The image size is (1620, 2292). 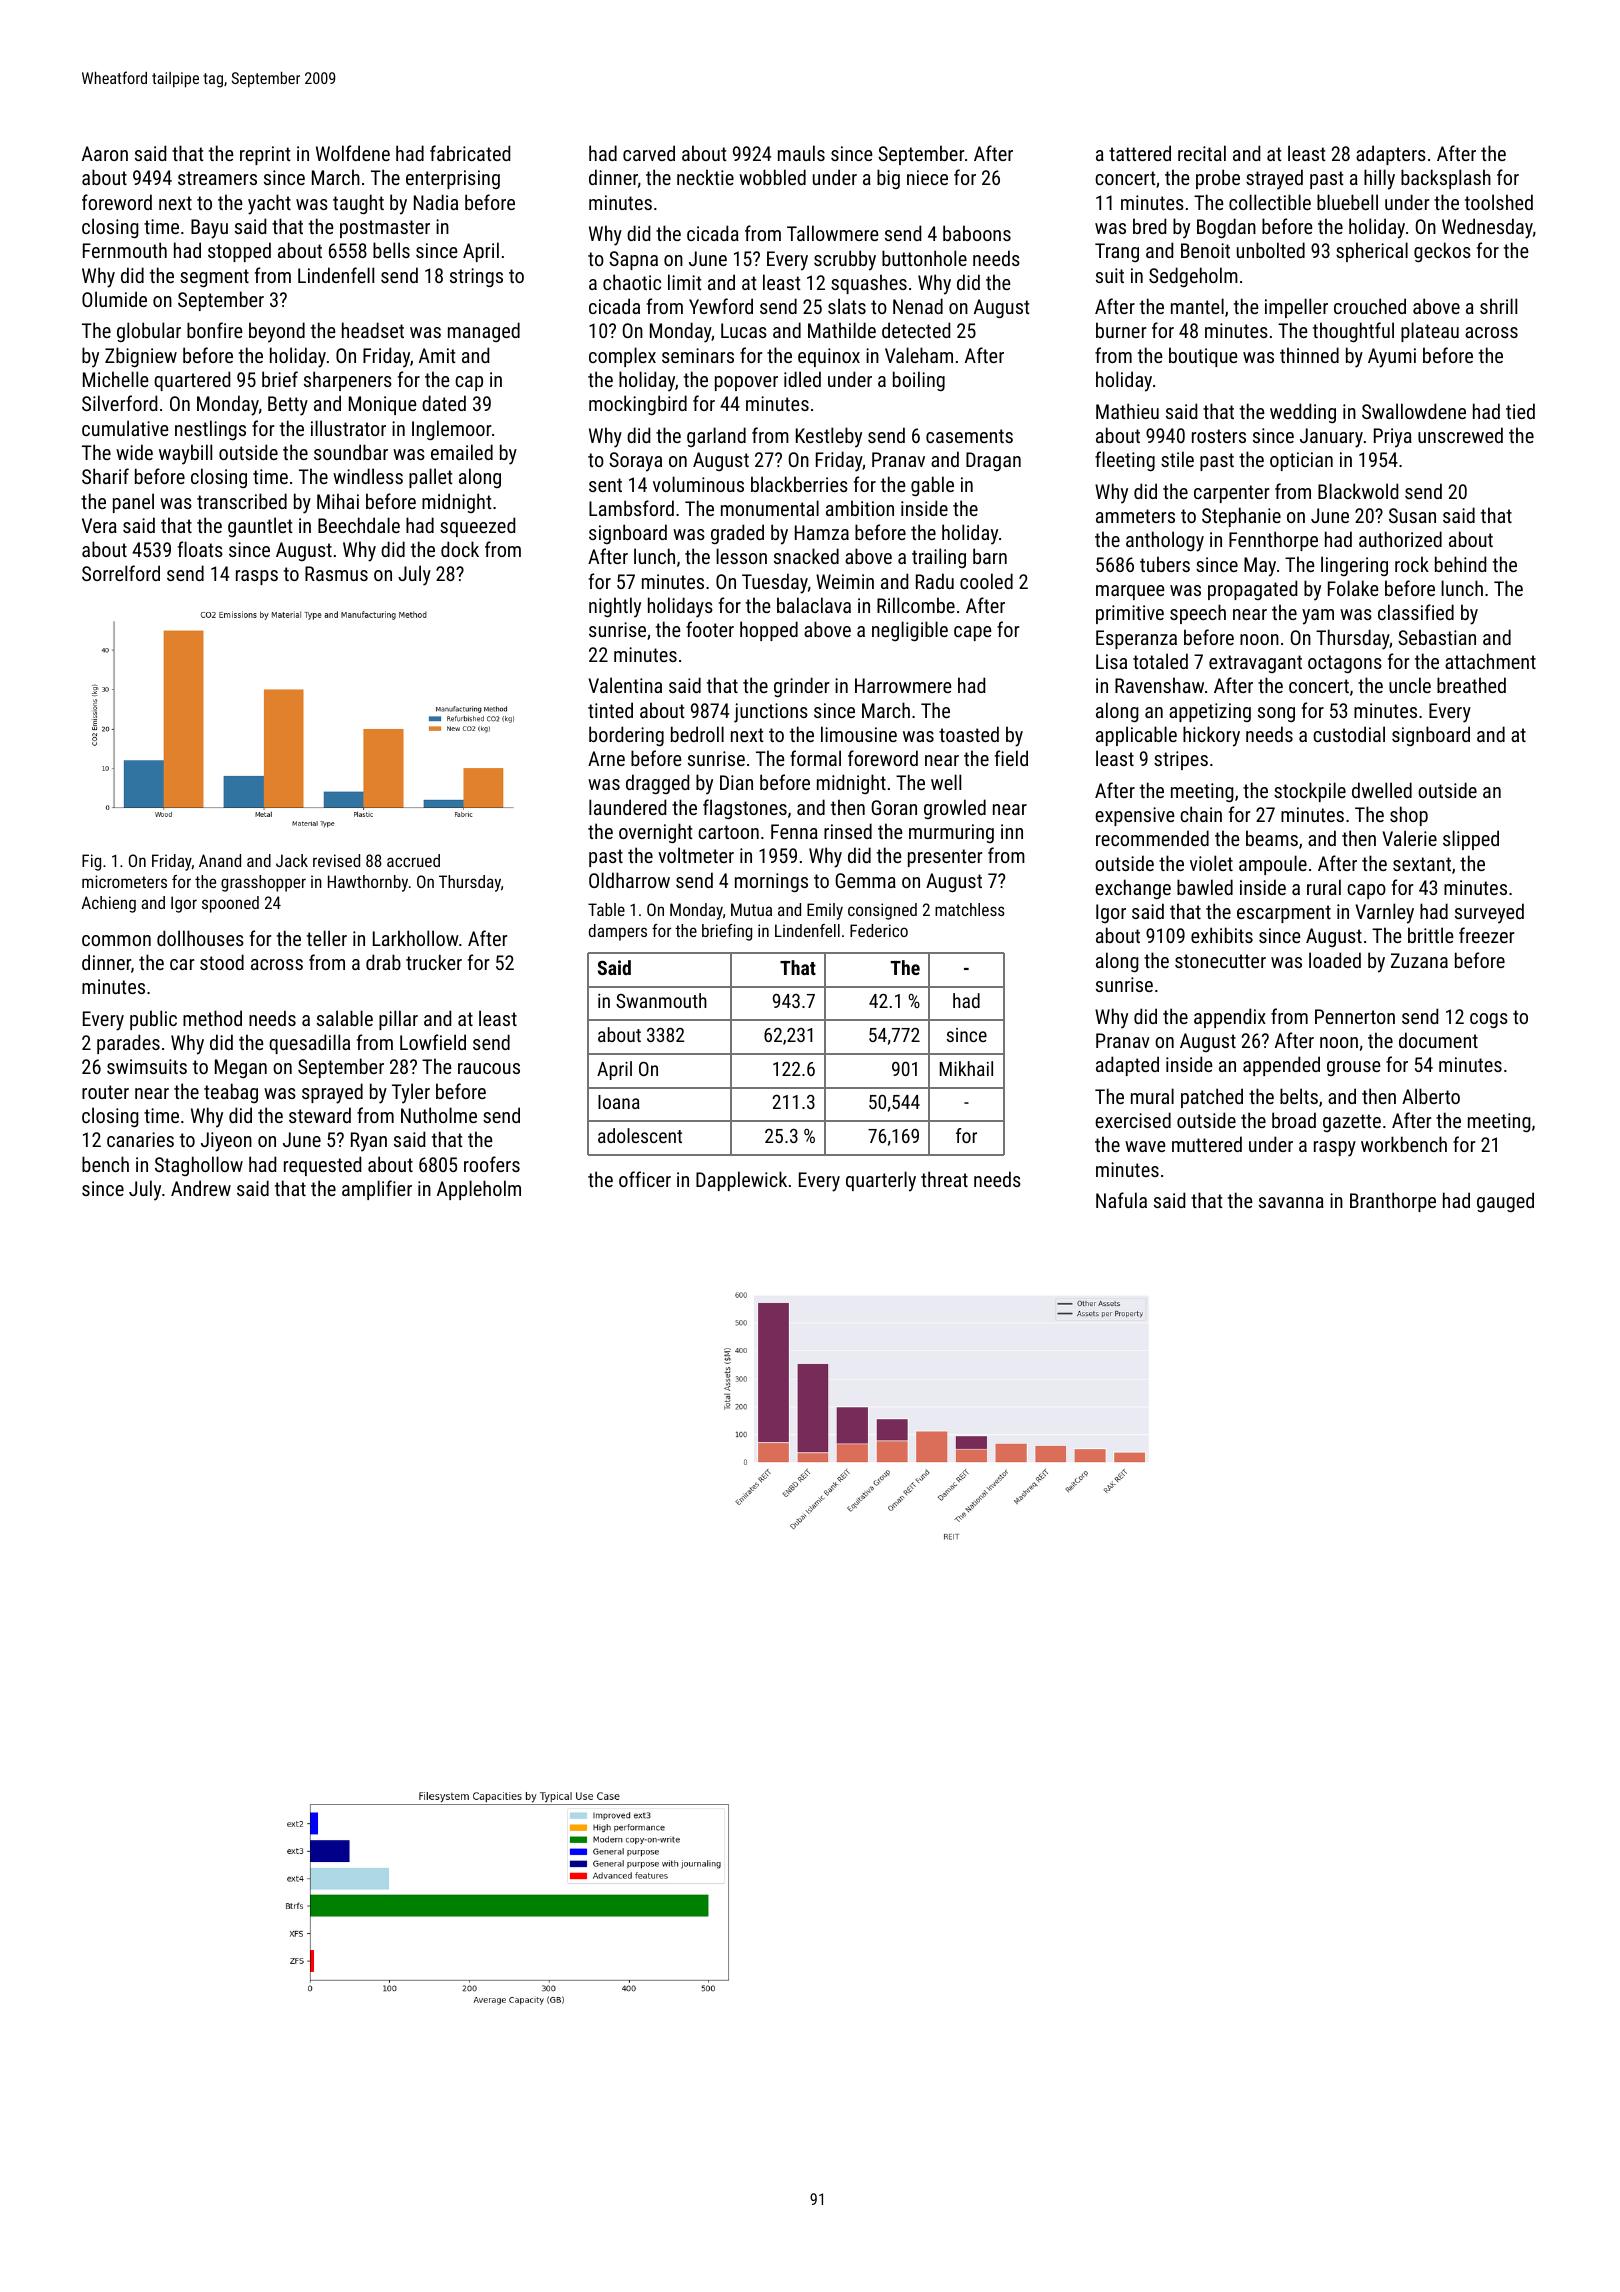 I want to click on officer, so click(x=645, y=1179).
